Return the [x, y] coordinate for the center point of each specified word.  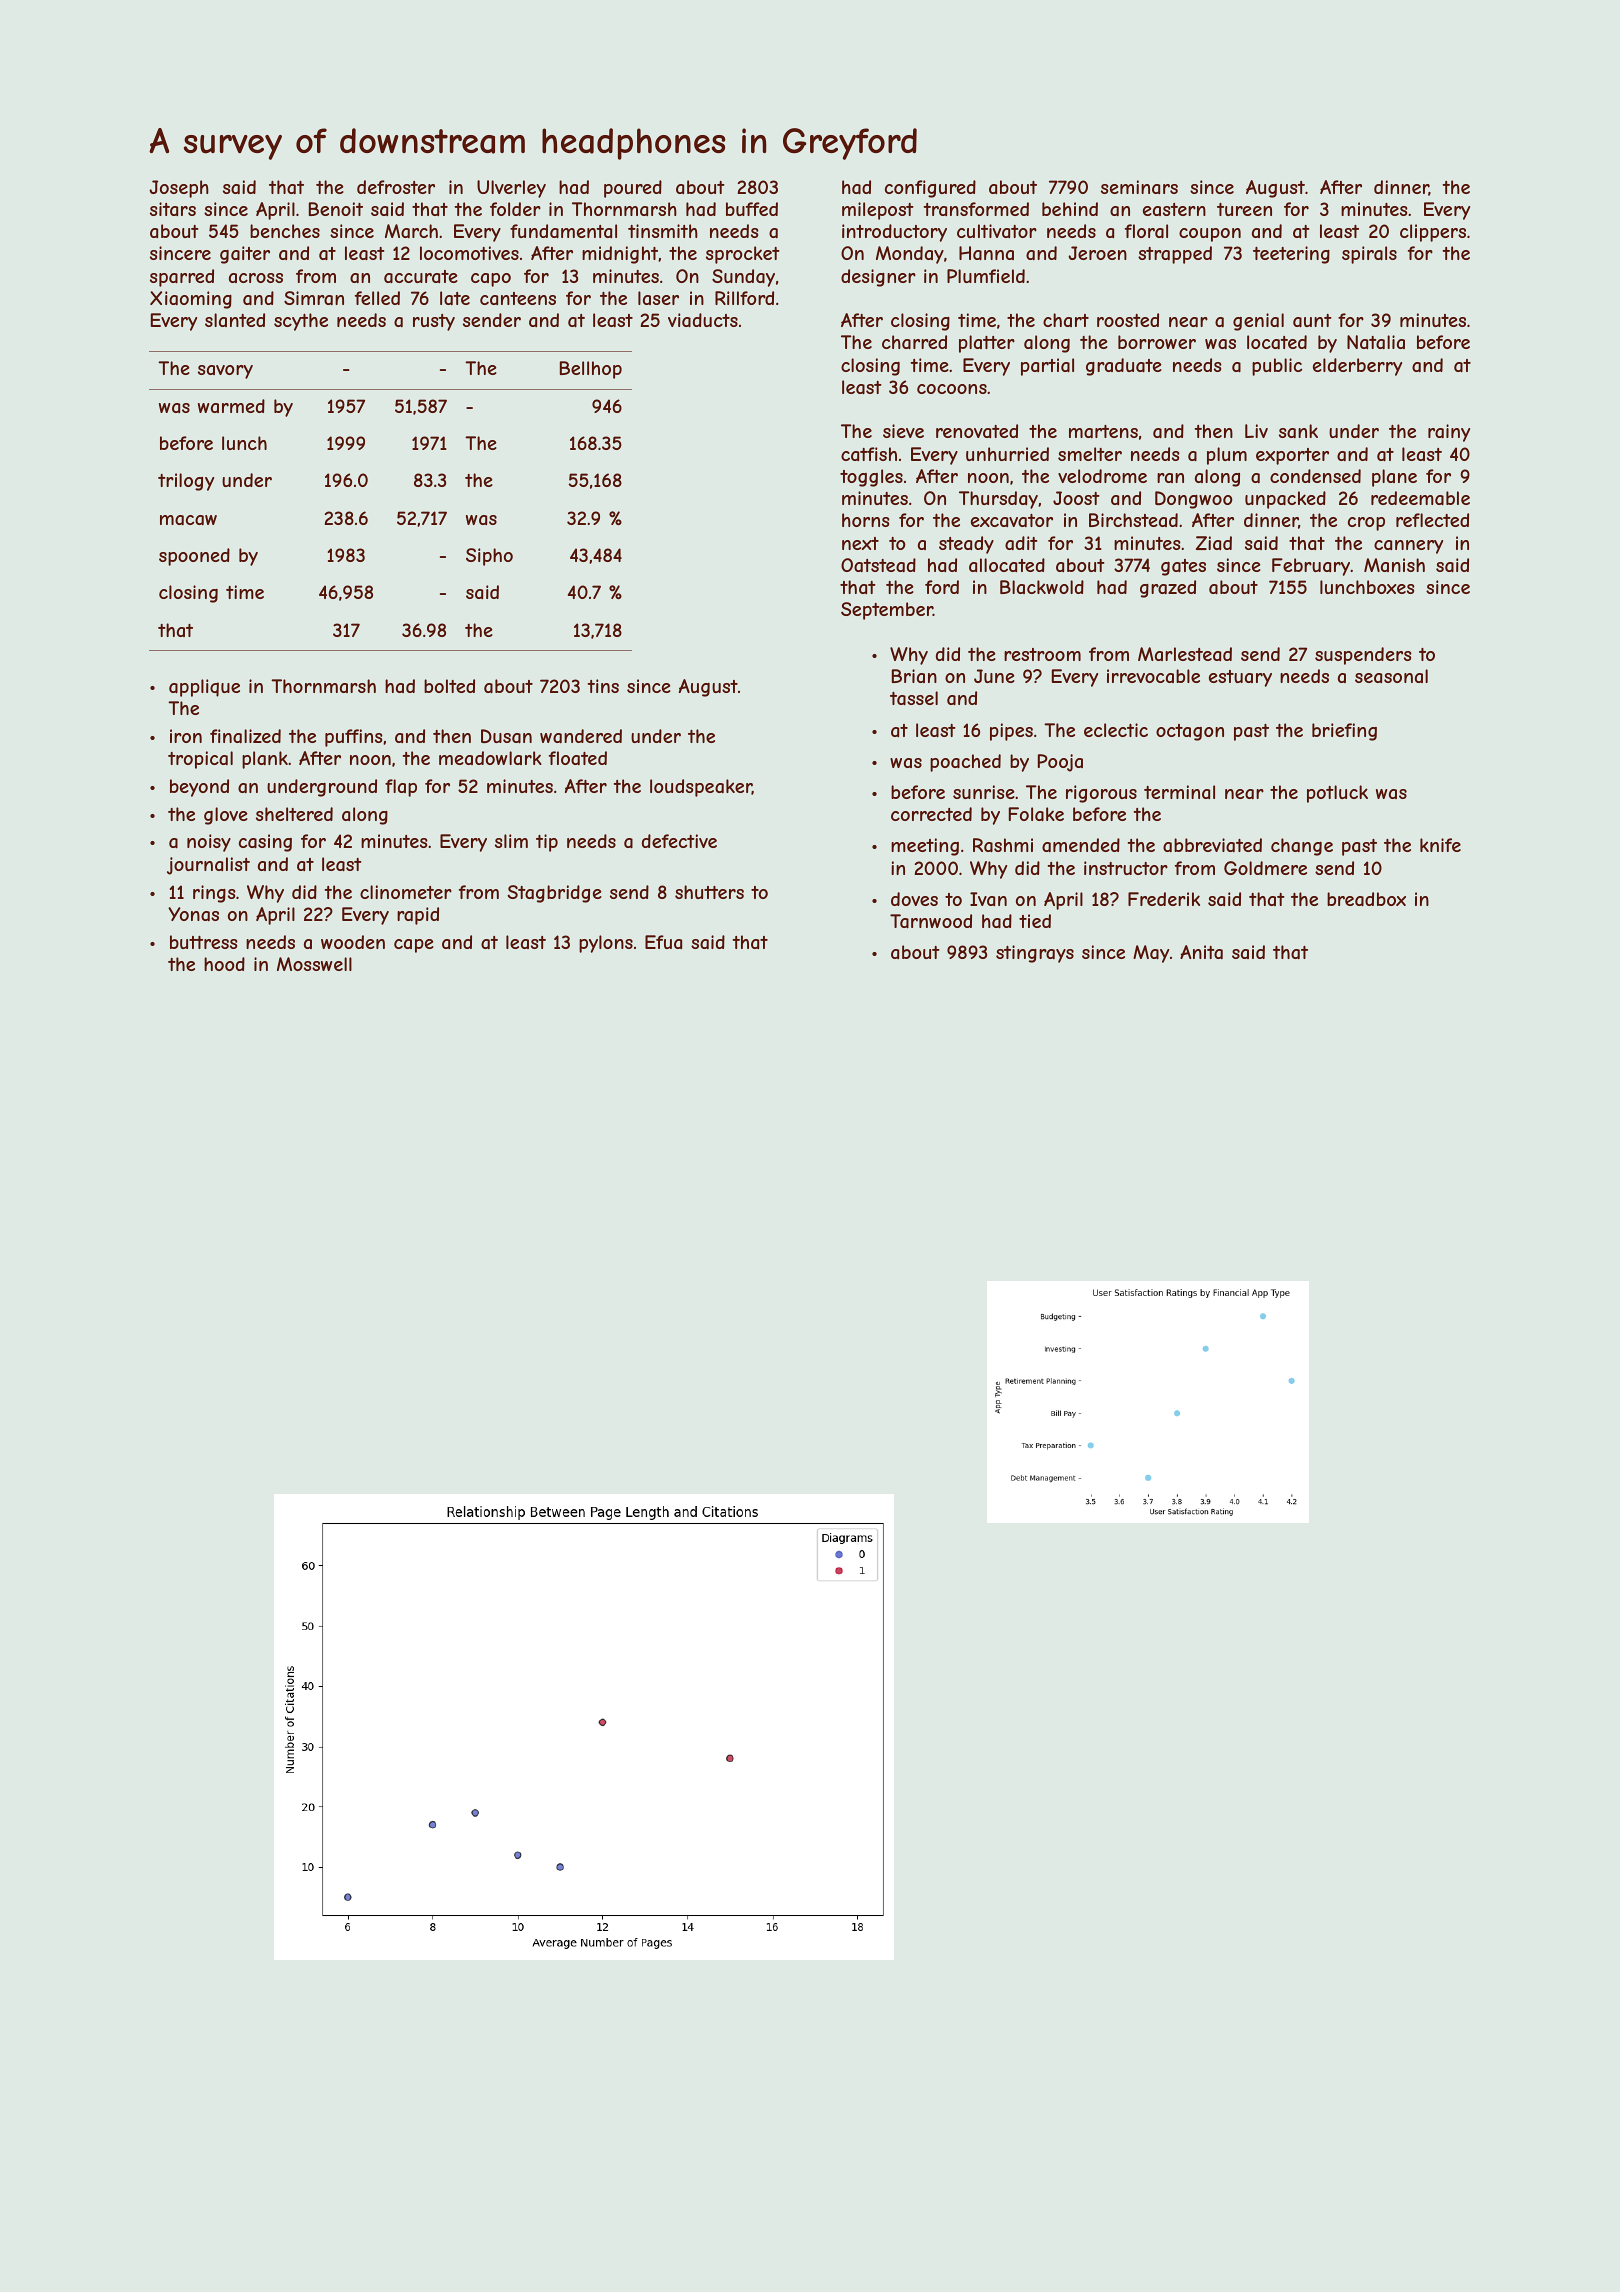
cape [414, 946]
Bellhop [591, 370]
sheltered [294, 814]
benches [285, 231]
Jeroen [1097, 253]
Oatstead [878, 565]
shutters [709, 892]
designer [878, 278]
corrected [931, 814]
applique [204, 688]
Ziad [1214, 543]
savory [225, 372]
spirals [1369, 255]
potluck [1337, 794]
